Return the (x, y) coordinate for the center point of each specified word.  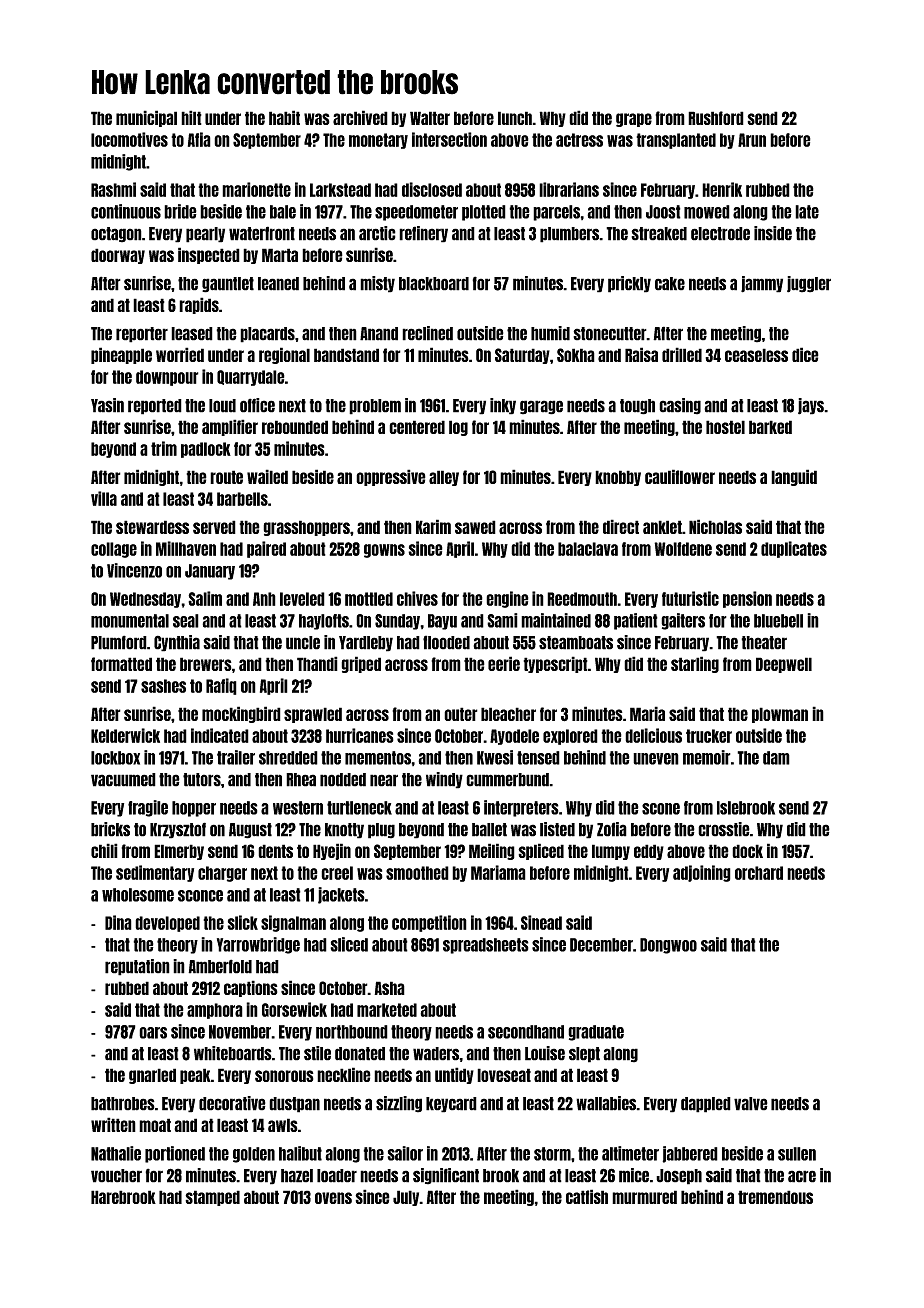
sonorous (284, 1076)
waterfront (262, 233)
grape (634, 120)
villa (104, 498)
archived (360, 117)
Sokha (576, 355)
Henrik (722, 189)
